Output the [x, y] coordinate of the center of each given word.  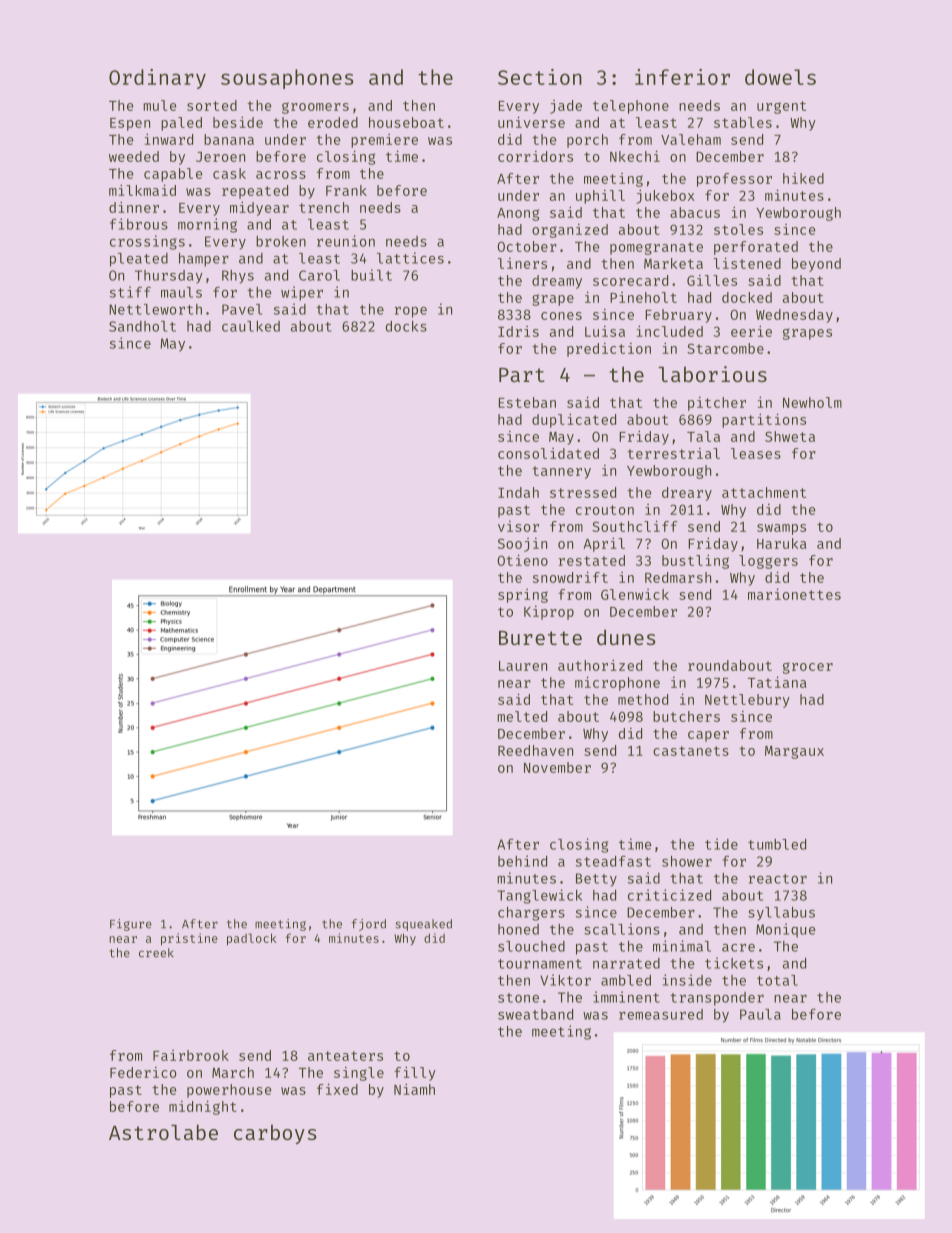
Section [540, 77]
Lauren [523, 666]
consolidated [548, 453]
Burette [540, 638]
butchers [686, 716]
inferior [682, 77]
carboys [275, 1134]
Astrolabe [163, 1132]
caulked [251, 326]
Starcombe [725, 348]
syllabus [781, 914]
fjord [369, 925]
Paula [760, 1014]
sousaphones [287, 79]
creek [156, 953]
